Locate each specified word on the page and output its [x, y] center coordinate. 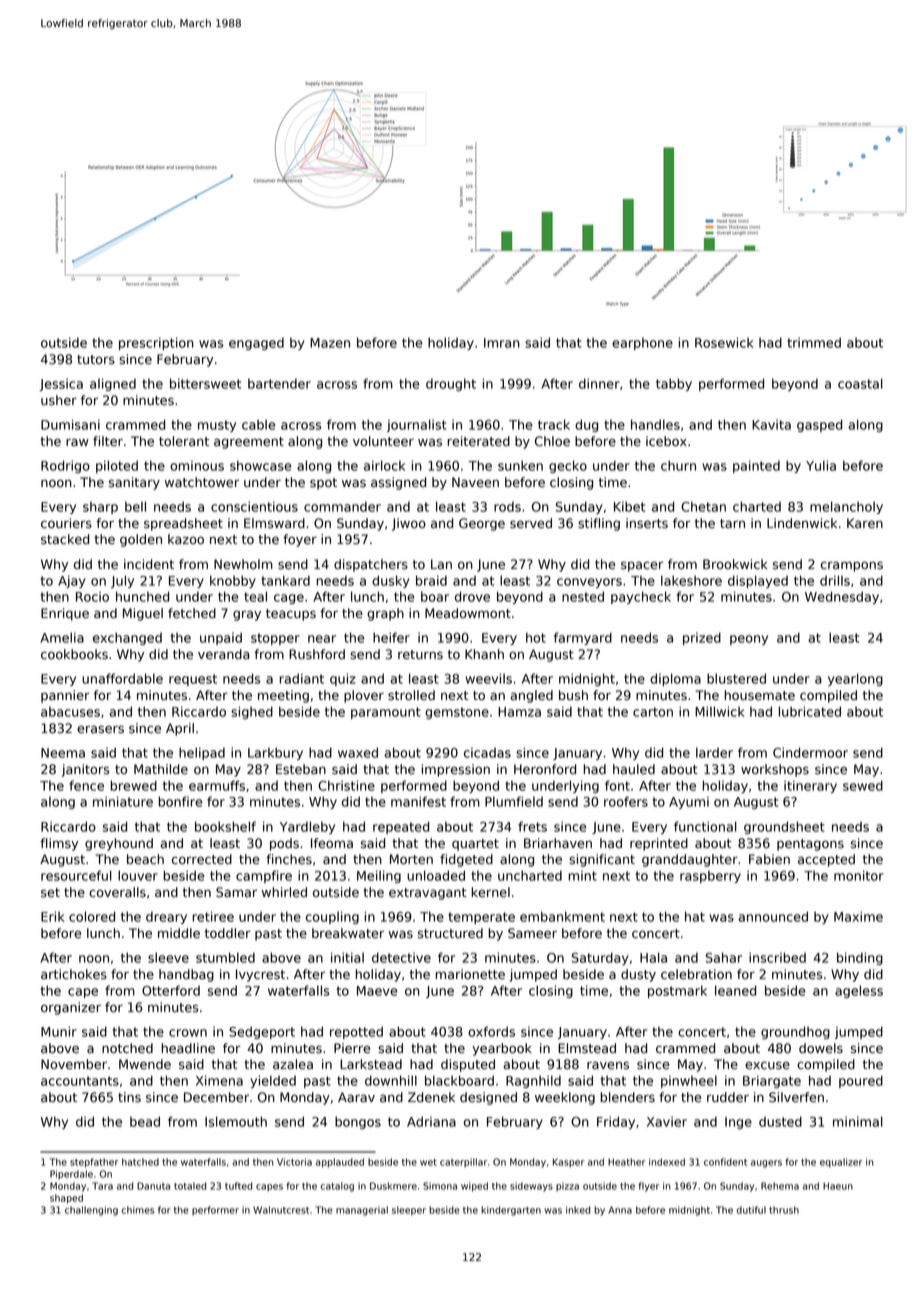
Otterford [171, 990]
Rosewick [724, 342]
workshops [775, 770]
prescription [156, 343]
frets [532, 826]
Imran [502, 343]
